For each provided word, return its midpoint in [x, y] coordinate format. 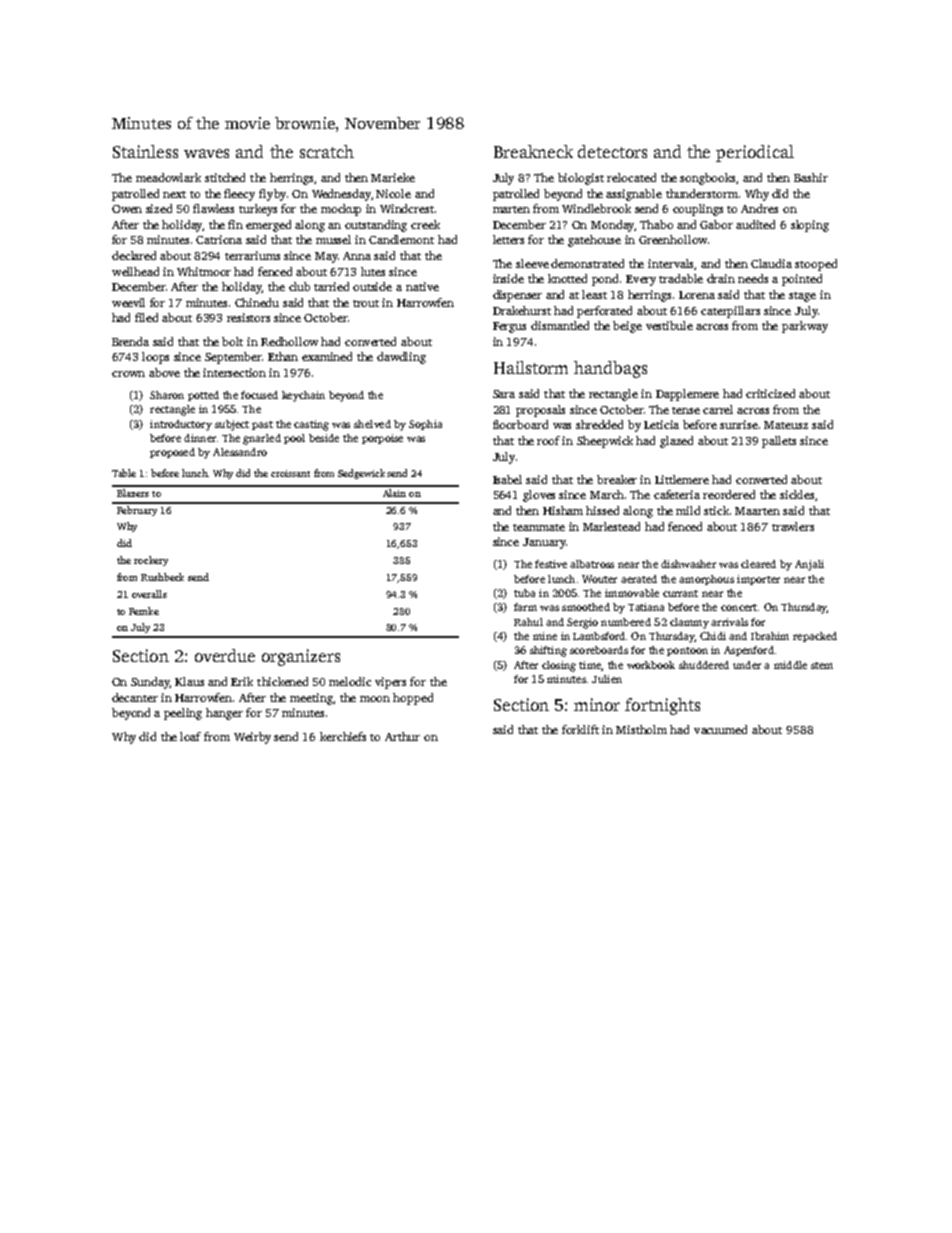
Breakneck [533, 151]
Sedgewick [361, 474]
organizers [301, 657]
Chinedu [257, 302]
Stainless [145, 151]
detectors [612, 151]
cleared [758, 564]
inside [508, 278]
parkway [805, 327]
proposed [172, 453]
